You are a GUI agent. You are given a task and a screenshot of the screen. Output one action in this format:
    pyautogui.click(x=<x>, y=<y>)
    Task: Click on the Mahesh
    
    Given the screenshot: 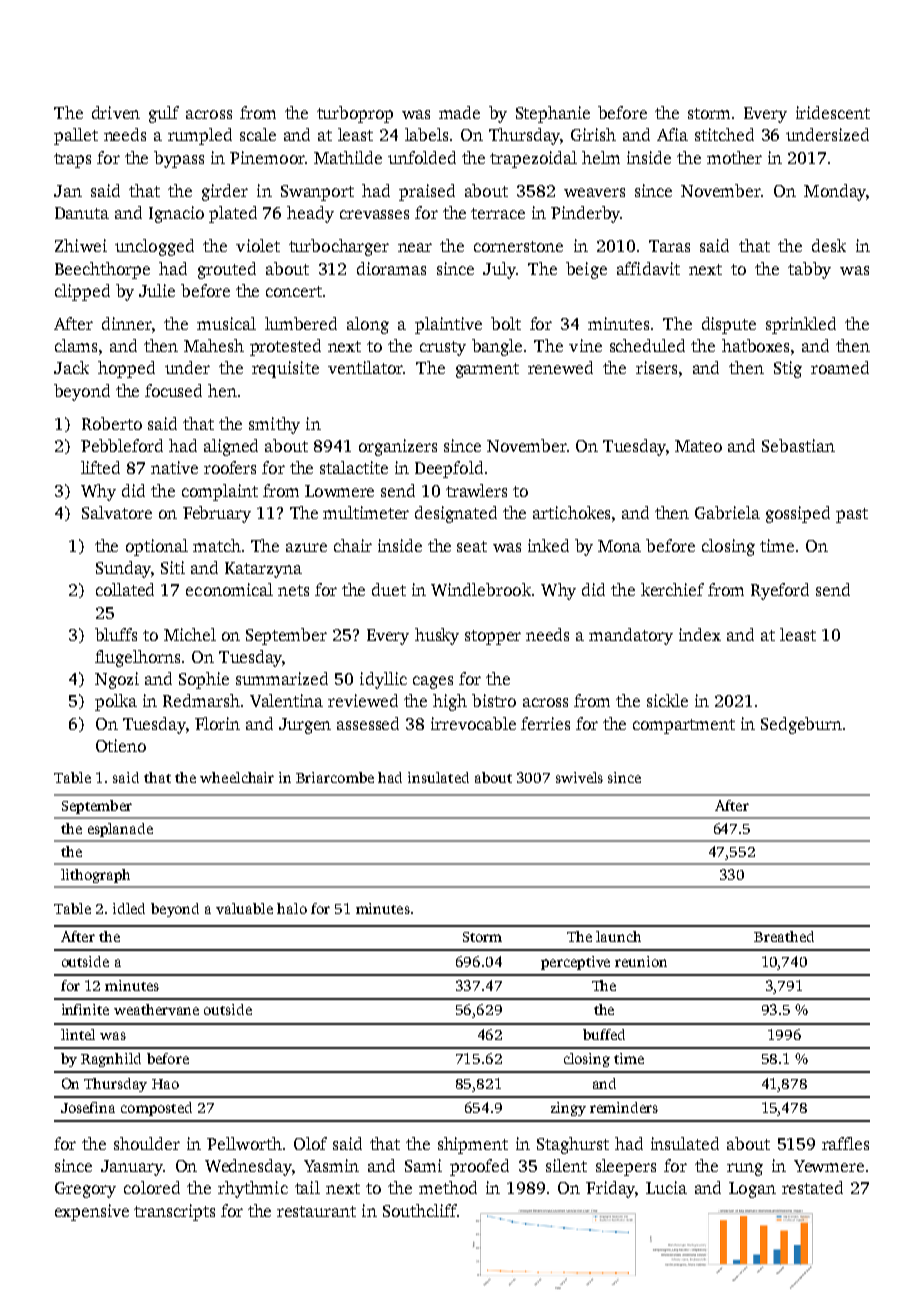 What is the action you would take?
    pyautogui.click(x=214, y=345)
